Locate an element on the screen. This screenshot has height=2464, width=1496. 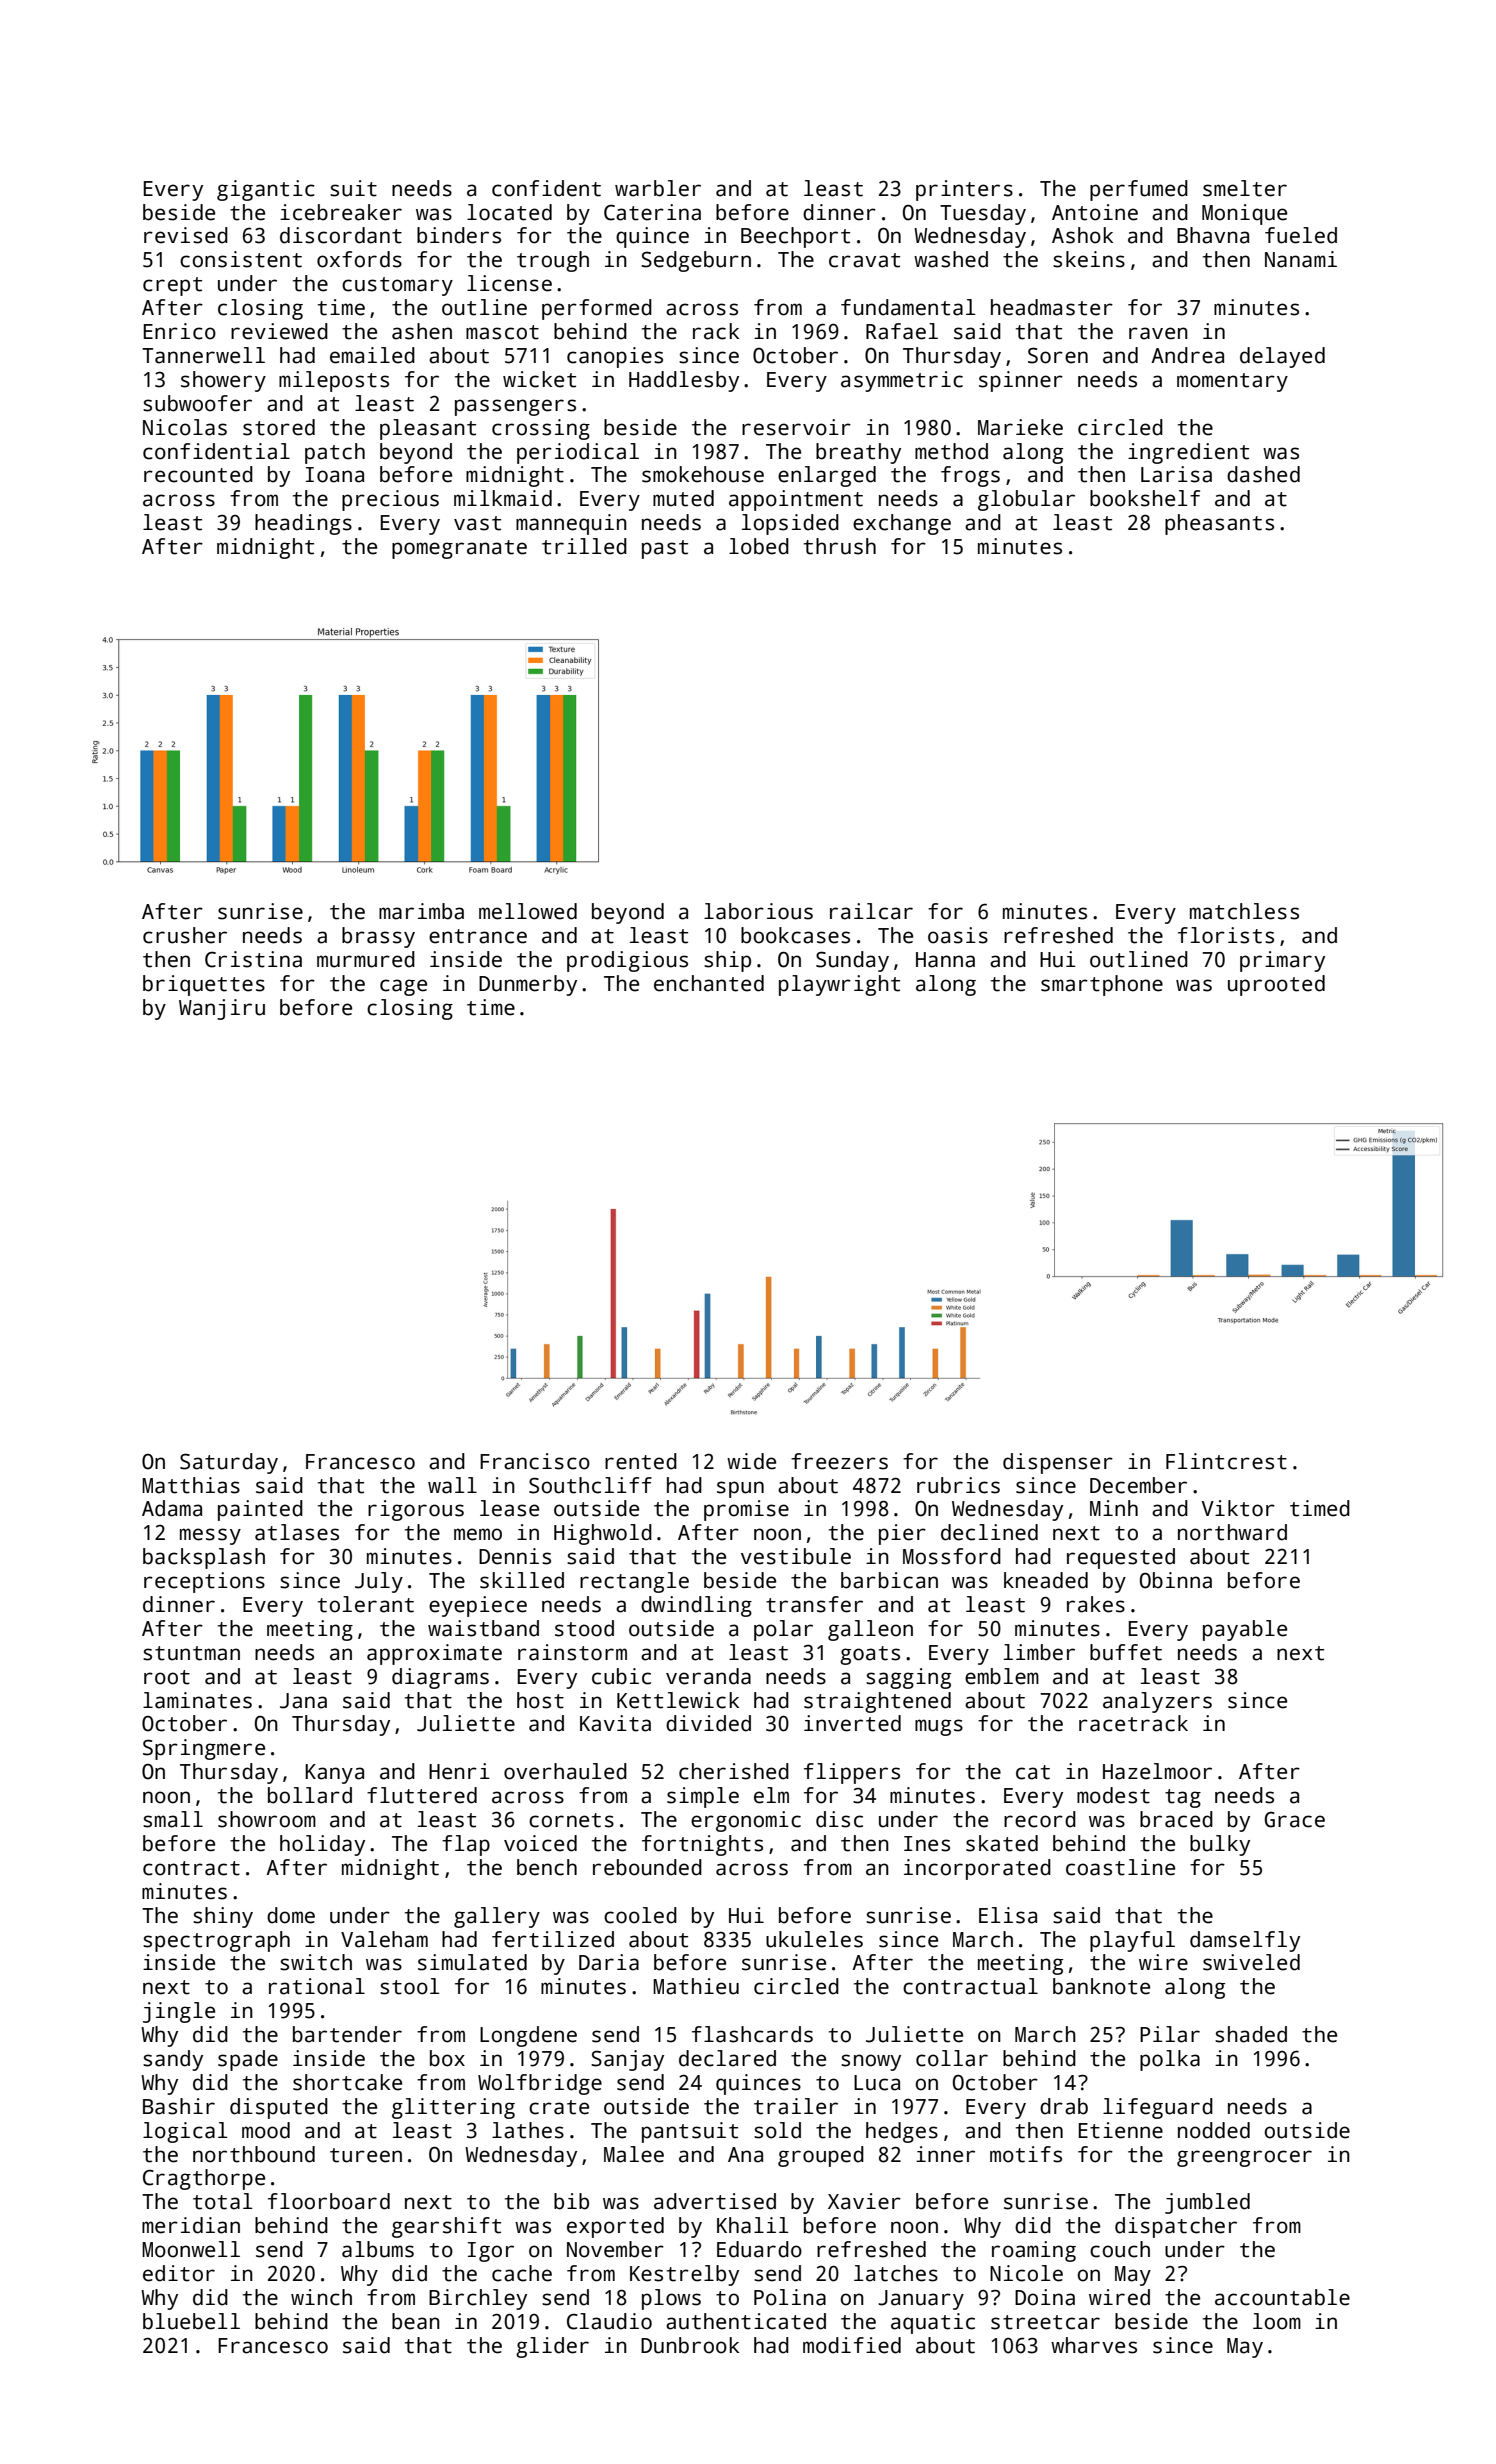
Wanjiru is located at coordinates (222, 1009).
